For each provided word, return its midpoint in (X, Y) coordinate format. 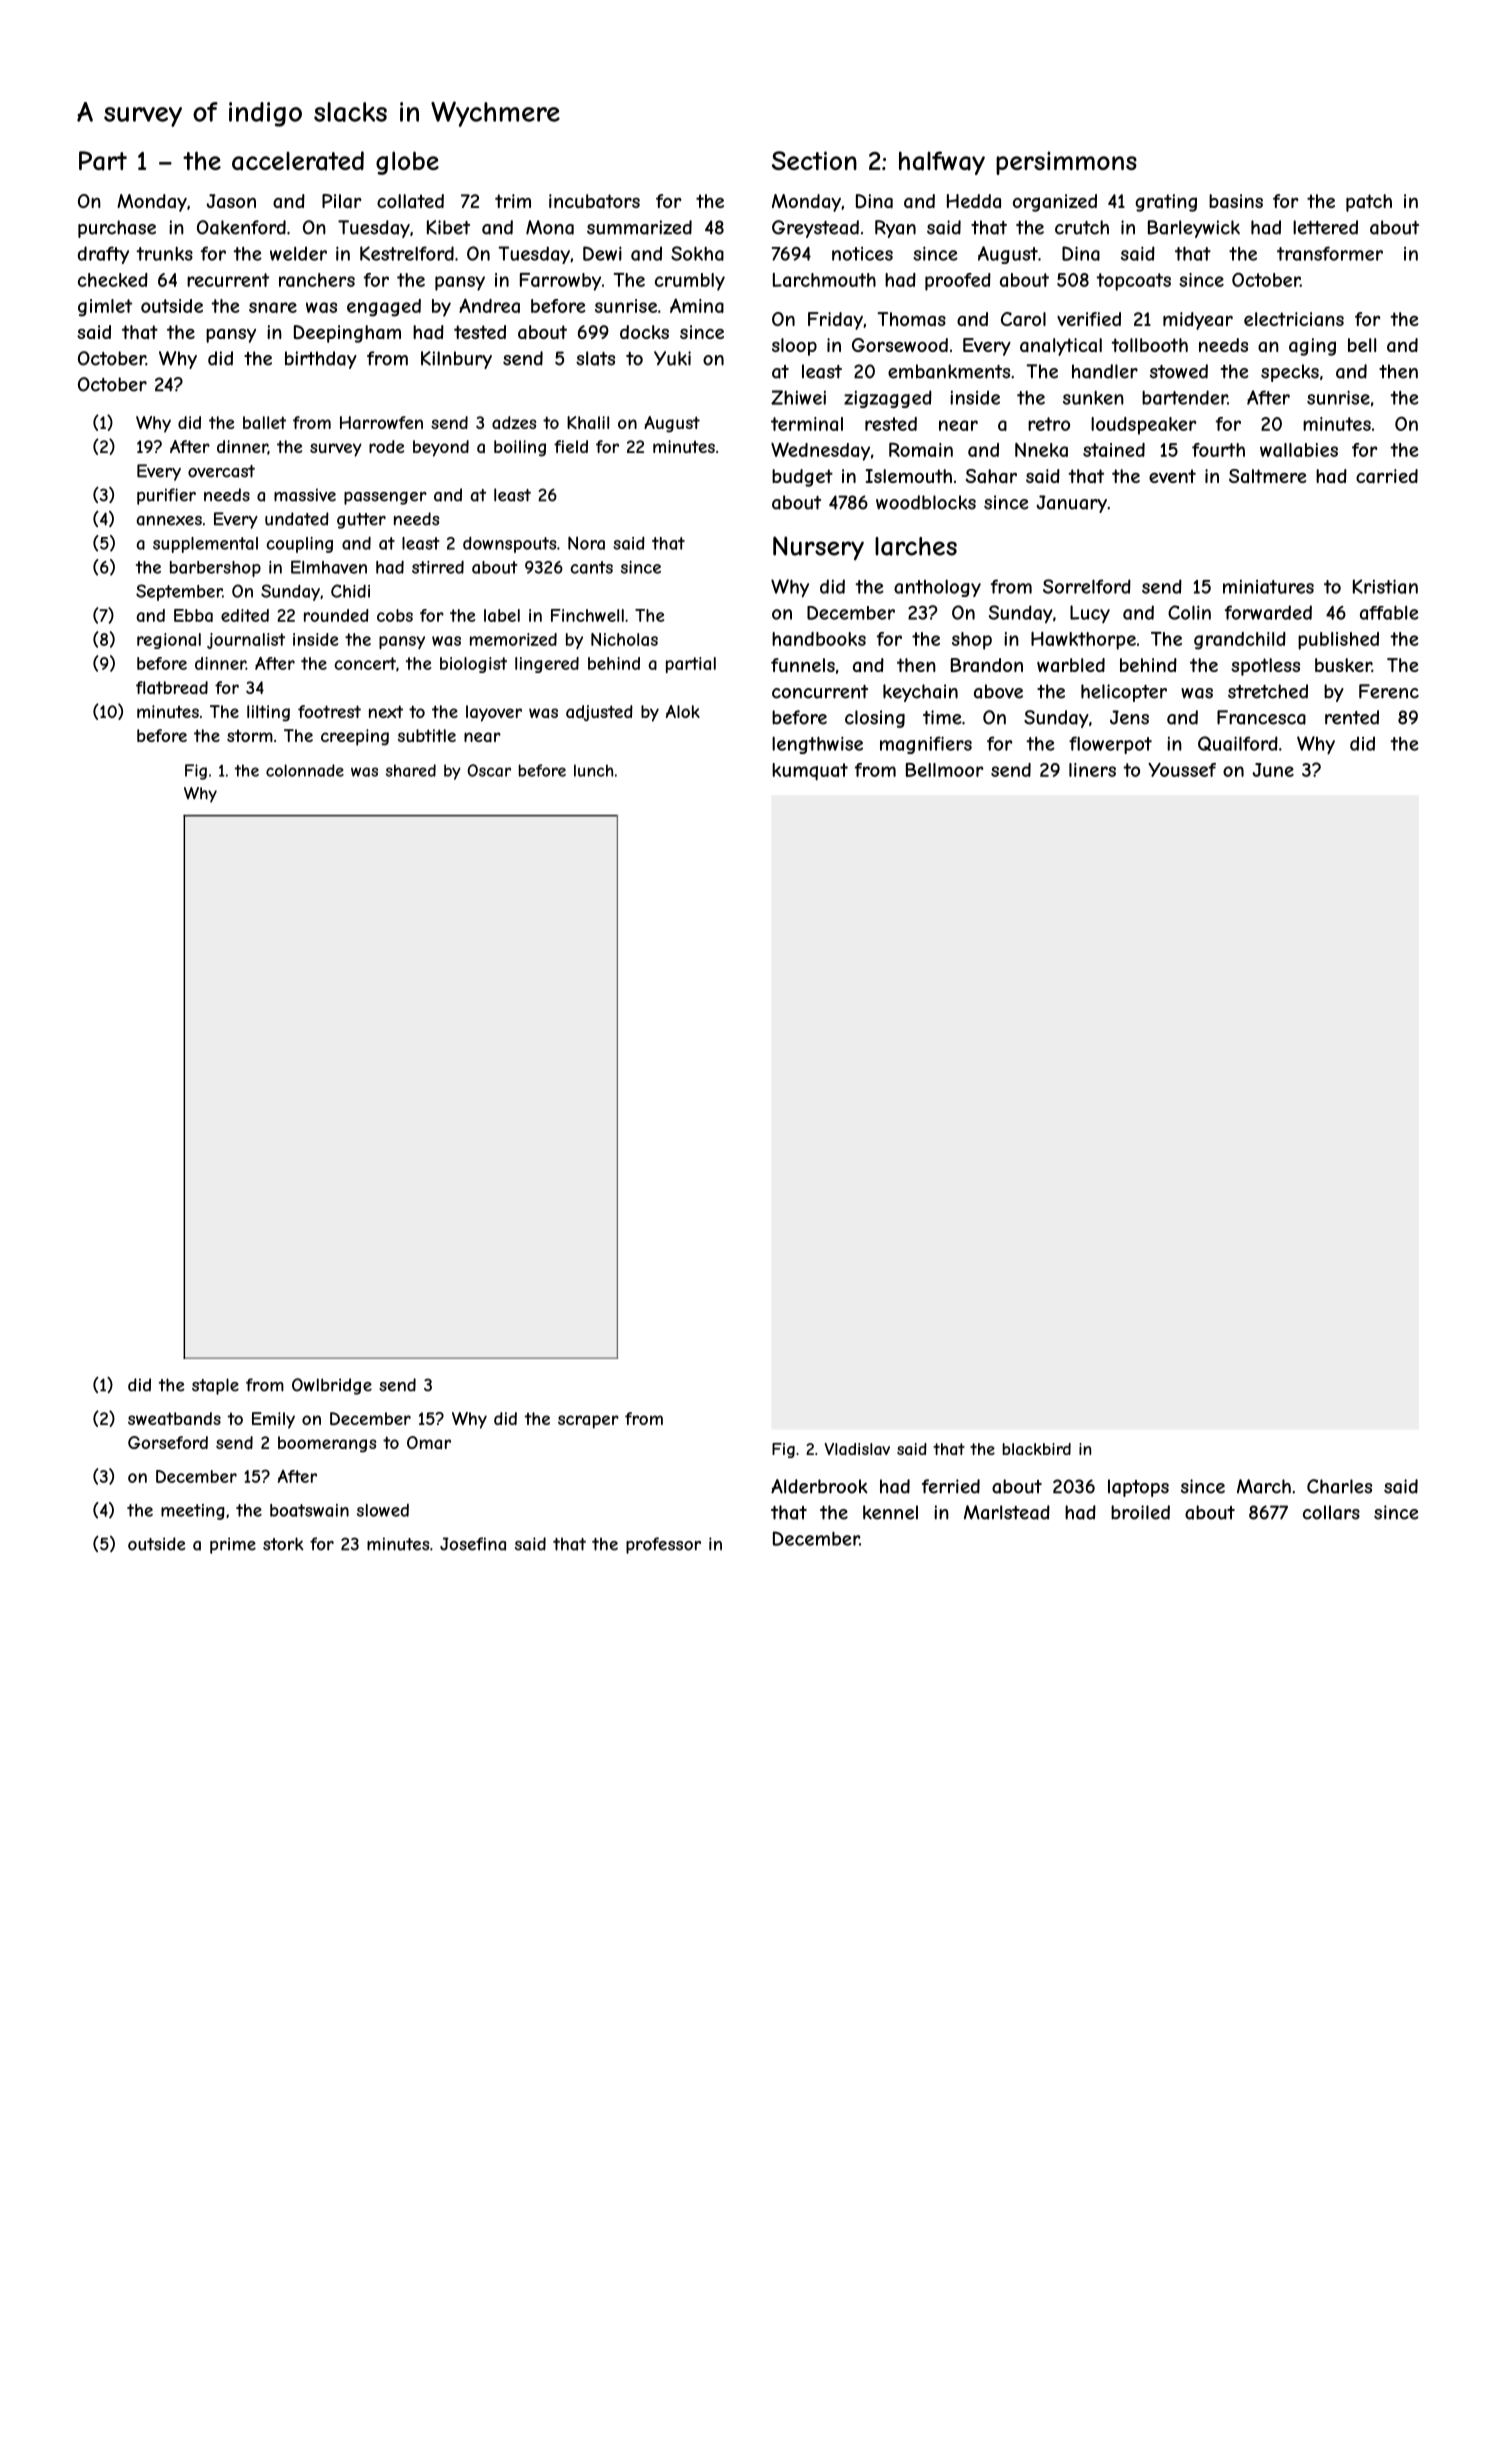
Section (814, 160)
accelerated (298, 161)
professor (663, 1545)
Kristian (1385, 586)
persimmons (1066, 163)
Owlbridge (332, 1386)
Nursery (818, 548)
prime (233, 1545)
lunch (593, 770)
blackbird (1037, 1449)
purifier (166, 496)
